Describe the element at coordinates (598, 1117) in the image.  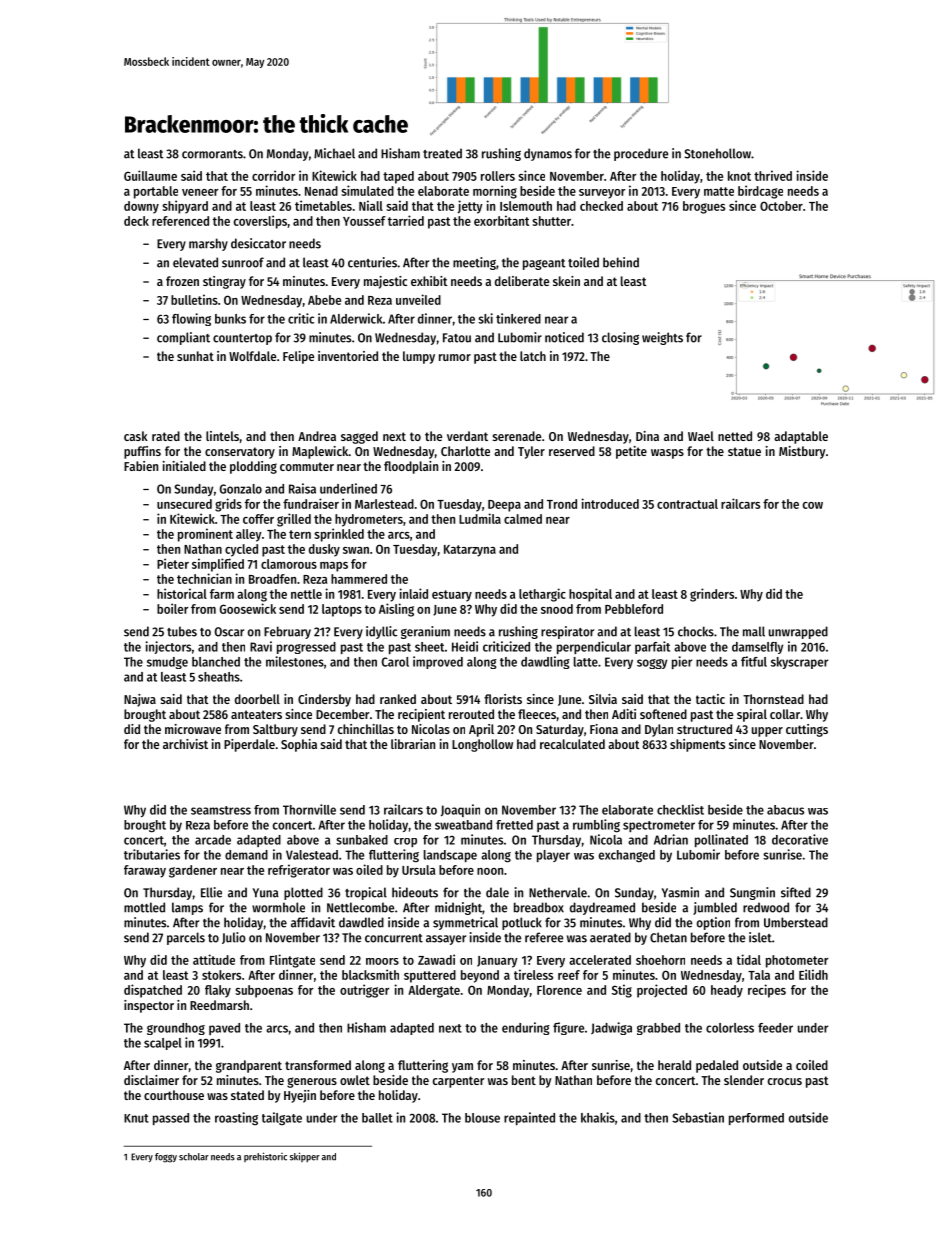
I see `khakis` at that location.
